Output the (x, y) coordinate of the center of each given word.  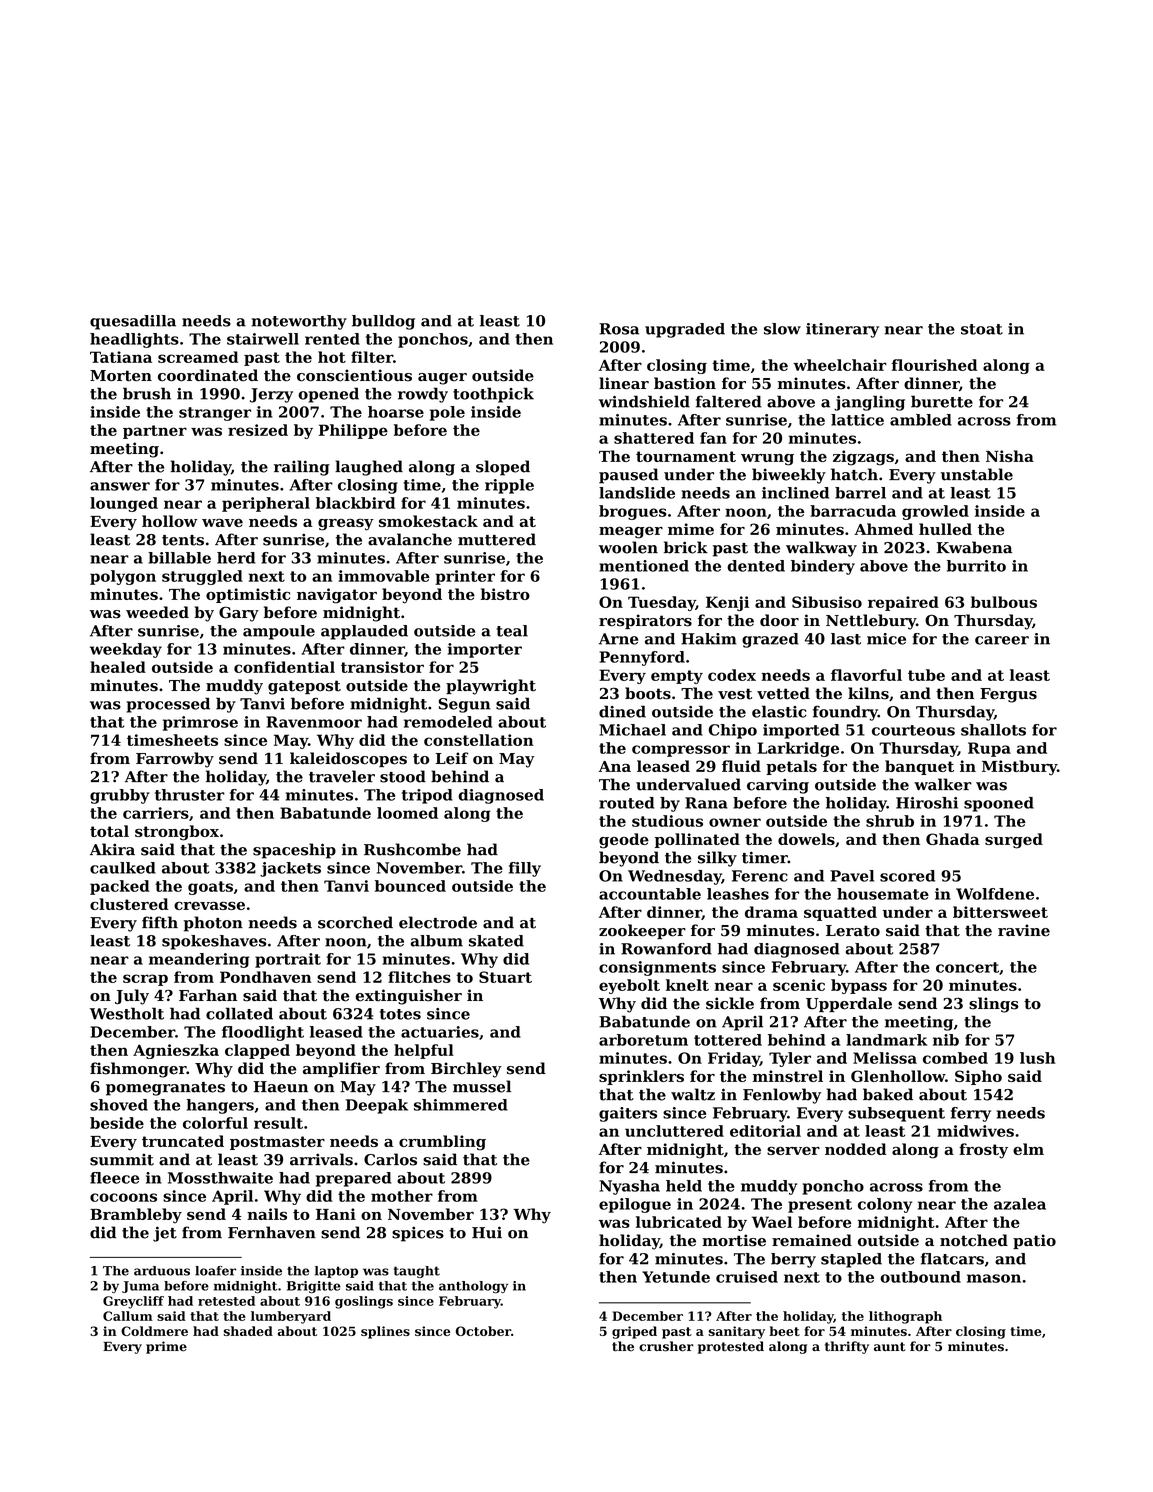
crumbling (442, 1143)
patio (1034, 1241)
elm (1028, 1149)
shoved (119, 1105)
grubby (120, 796)
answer (120, 486)
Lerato (853, 931)
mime (691, 529)
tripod (427, 796)
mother (402, 1196)
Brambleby (136, 1216)
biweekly (789, 476)
